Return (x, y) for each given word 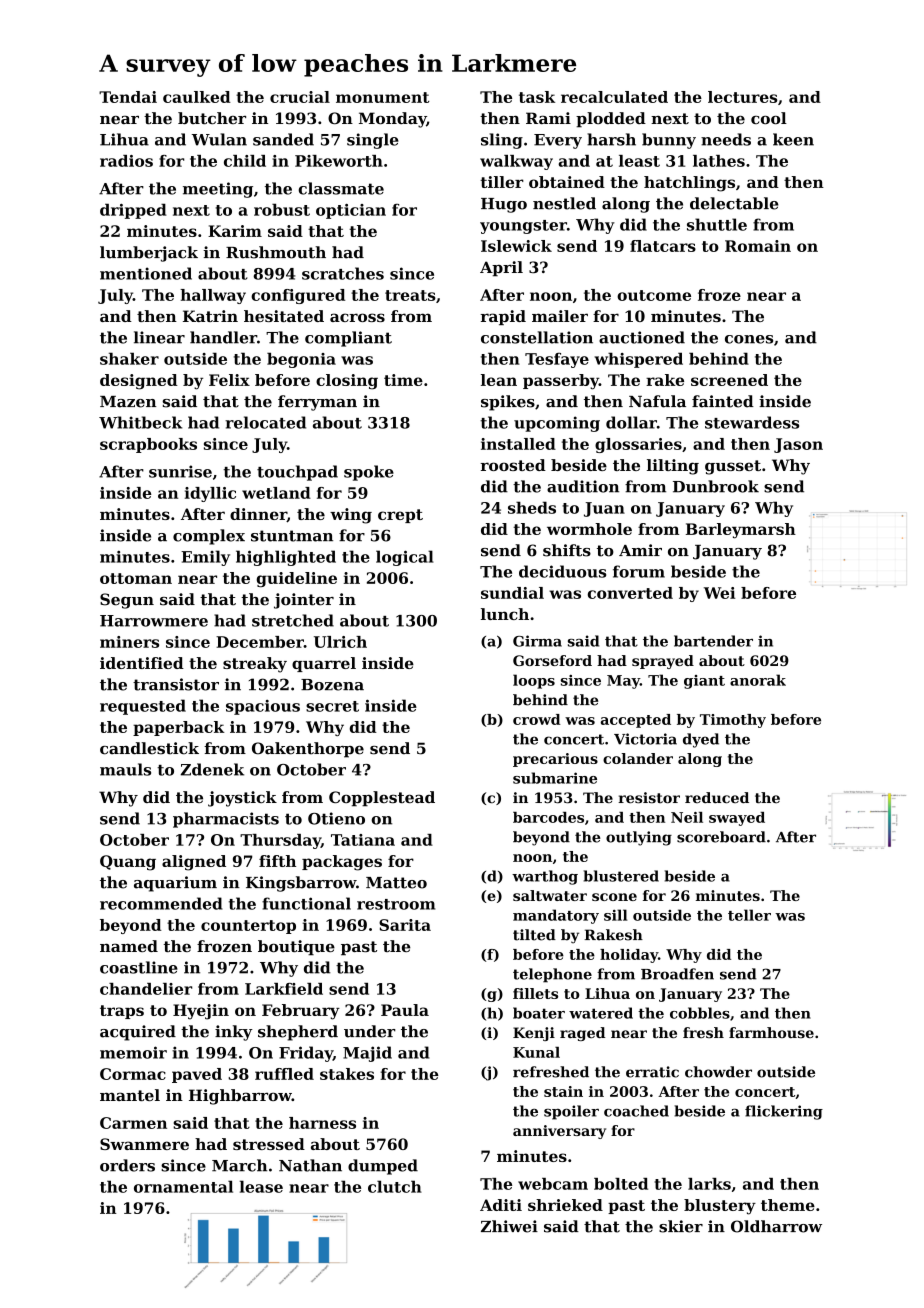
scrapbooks (148, 445)
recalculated (614, 97)
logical (404, 558)
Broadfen (677, 974)
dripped (133, 211)
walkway (516, 162)
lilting (673, 467)
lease (261, 1186)
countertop (248, 927)
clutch (395, 1186)
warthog (545, 877)
